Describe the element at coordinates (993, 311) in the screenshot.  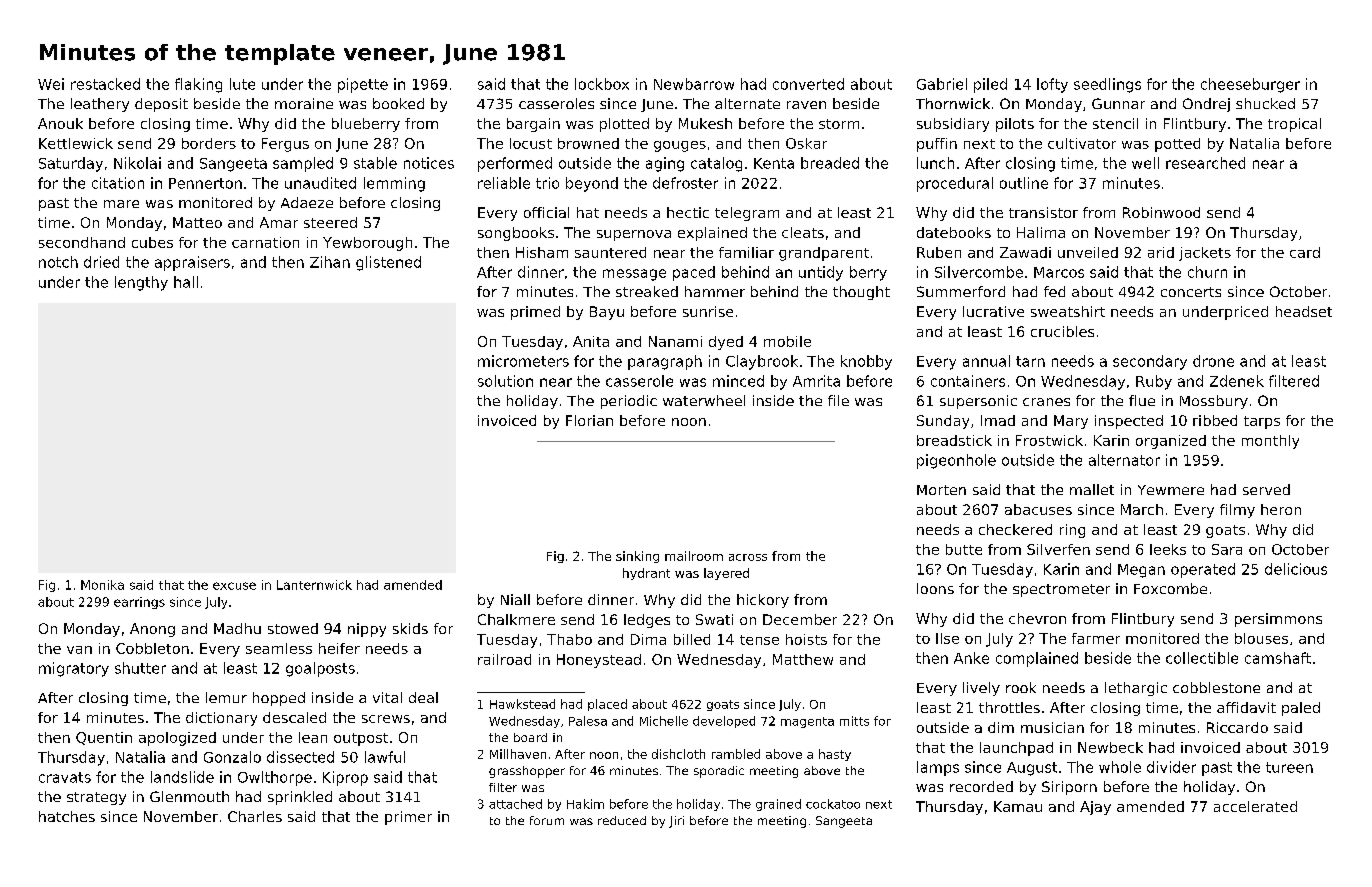
I see `lucrative` at that location.
